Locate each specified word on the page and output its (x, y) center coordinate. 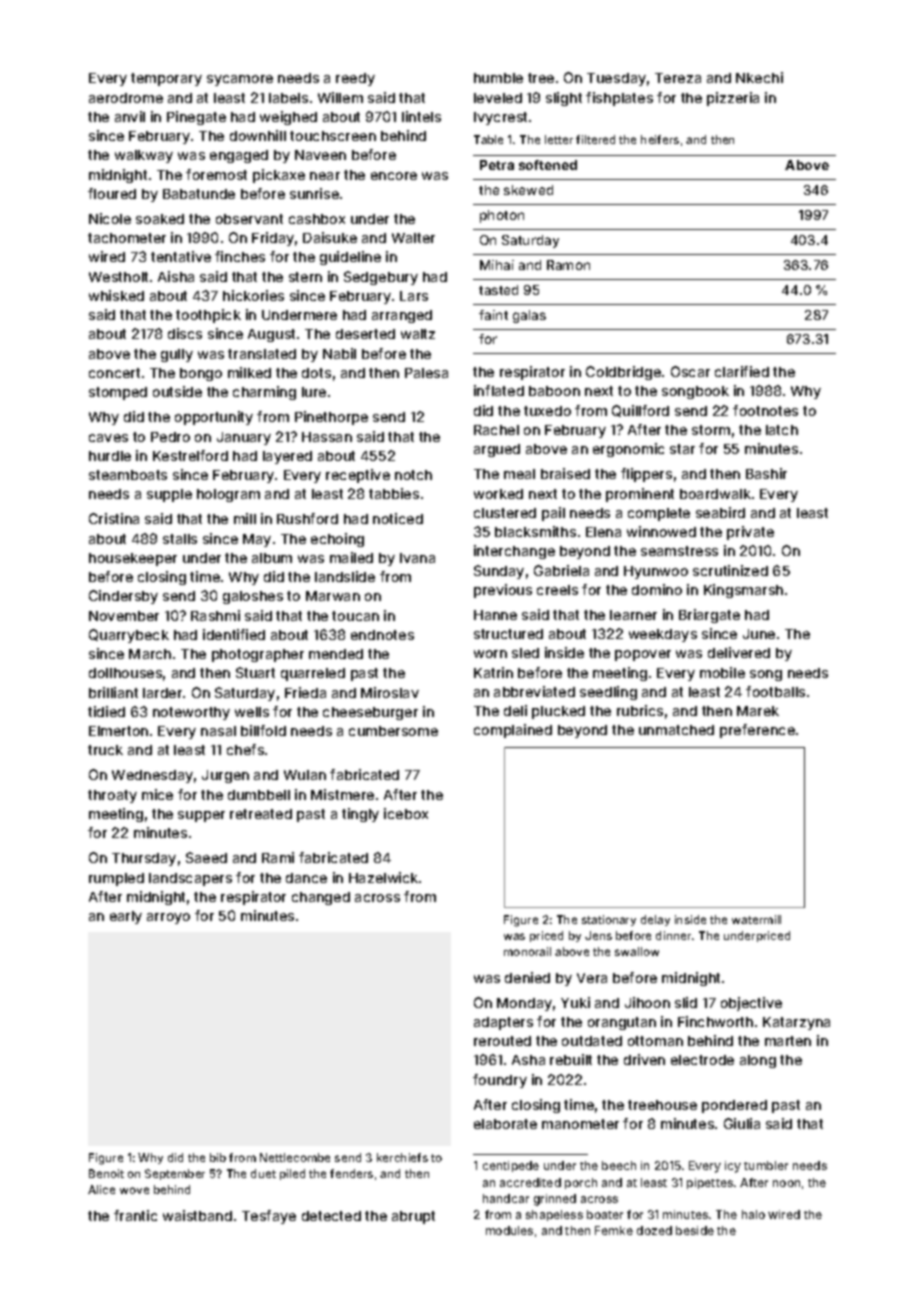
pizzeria (733, 99)
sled (525, 653)
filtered (595, 139)
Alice (101, 1189)
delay (655, 920)
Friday (273, 239)
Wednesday (152, 776)
